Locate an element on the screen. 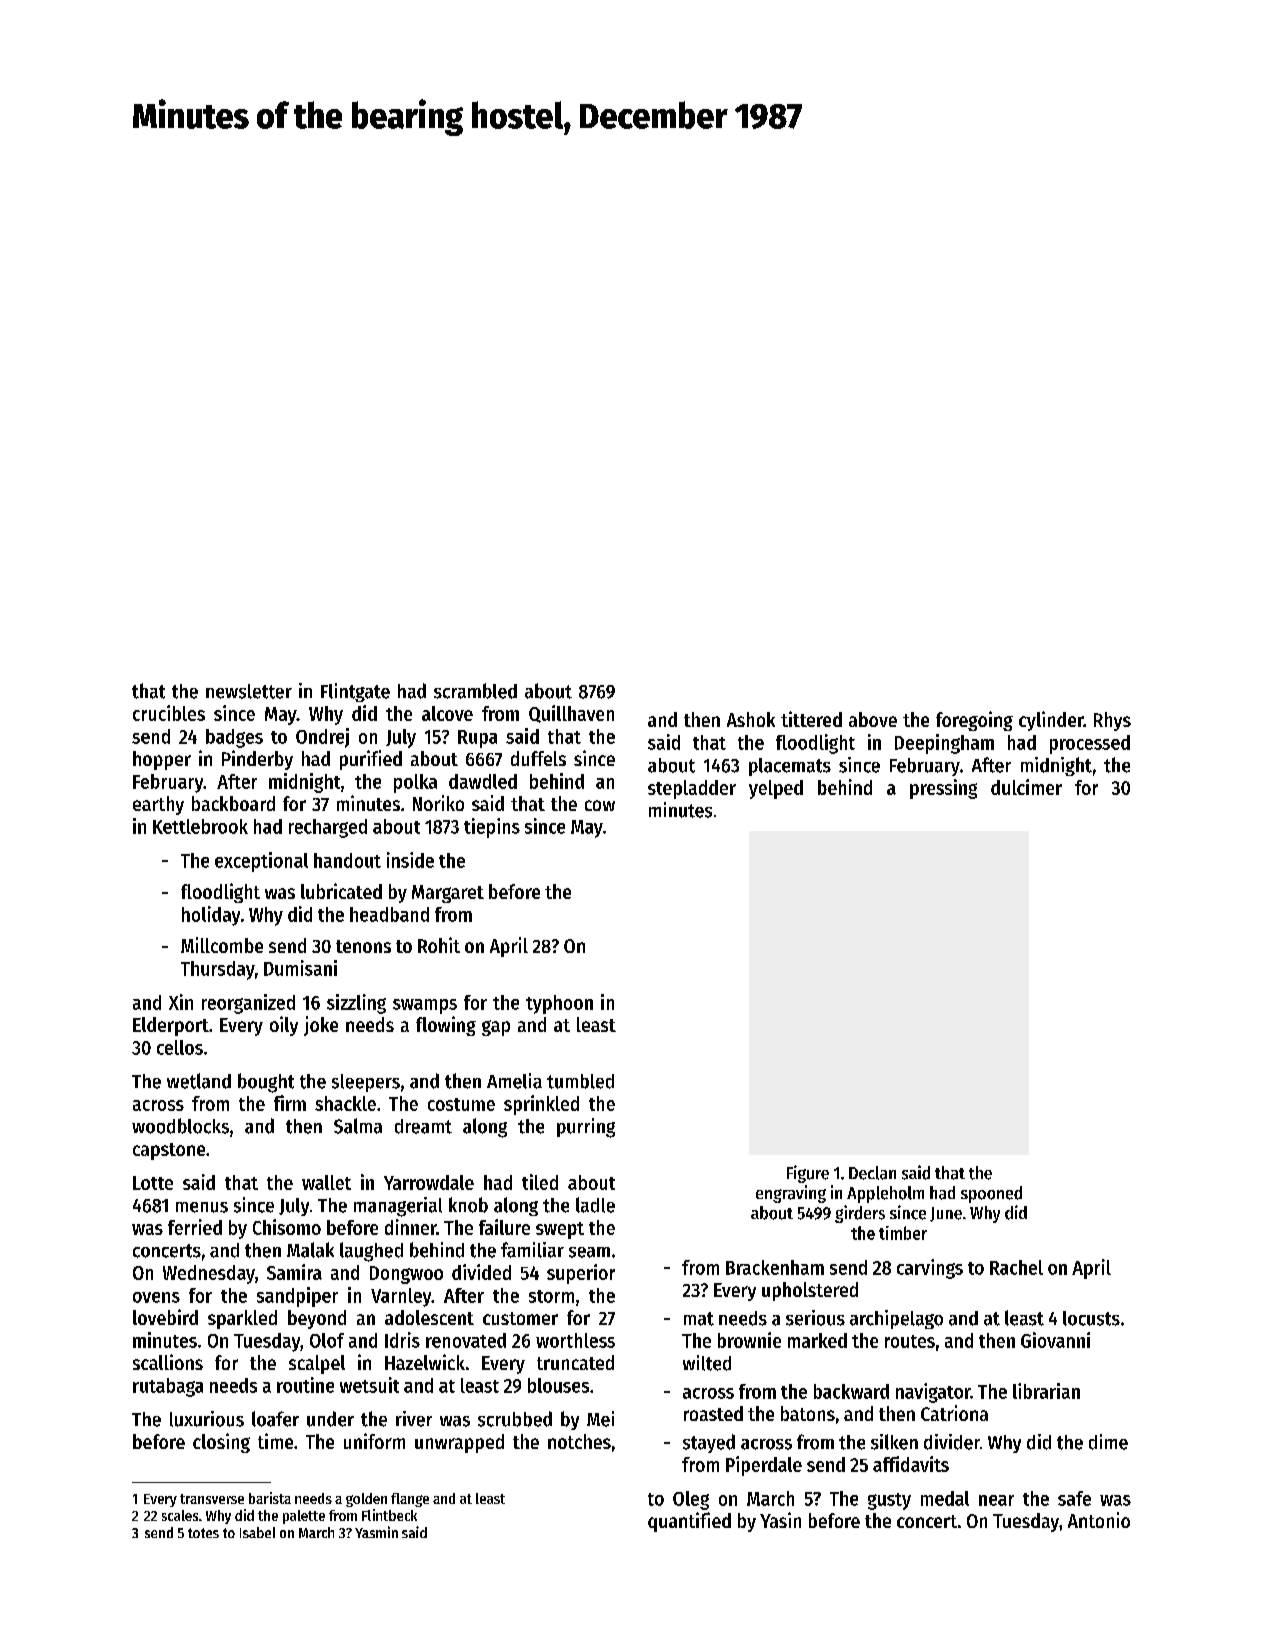 The height and width of the screenshot is (1634, 1263). under is located at coordinates (330, 1419).
